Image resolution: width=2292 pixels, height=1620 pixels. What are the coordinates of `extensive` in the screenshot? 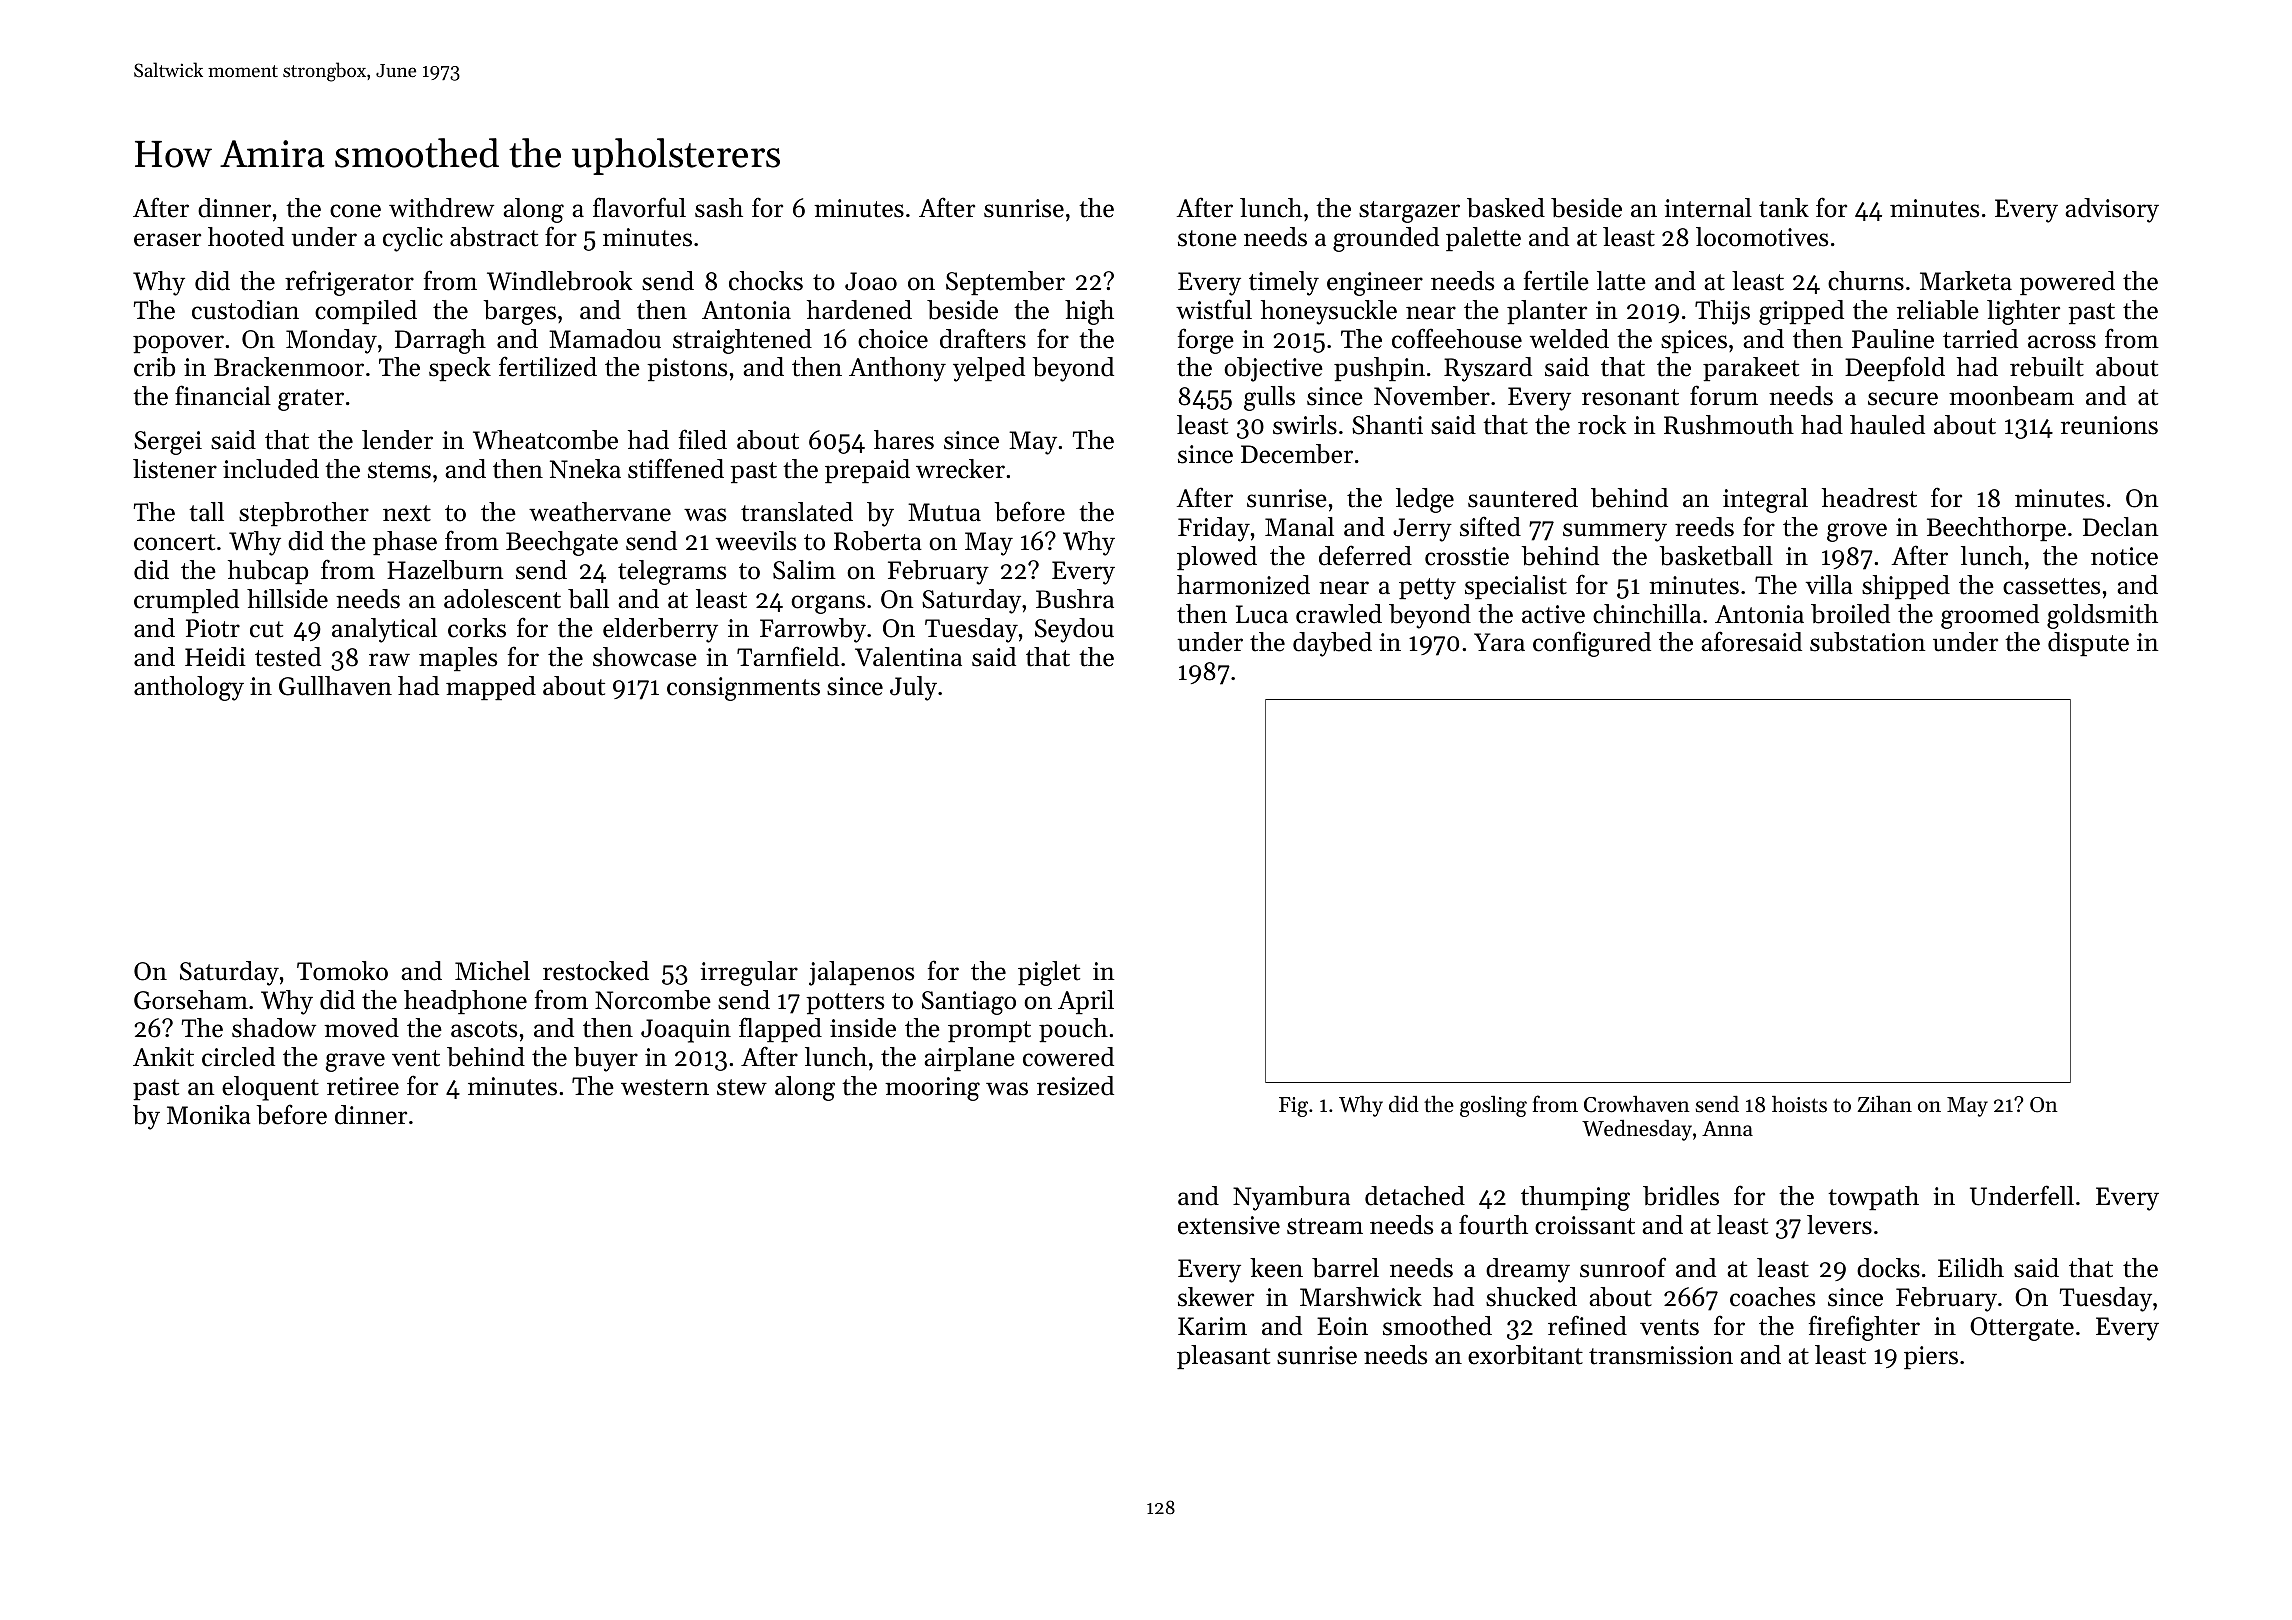 It's located at (1229, 1225).
